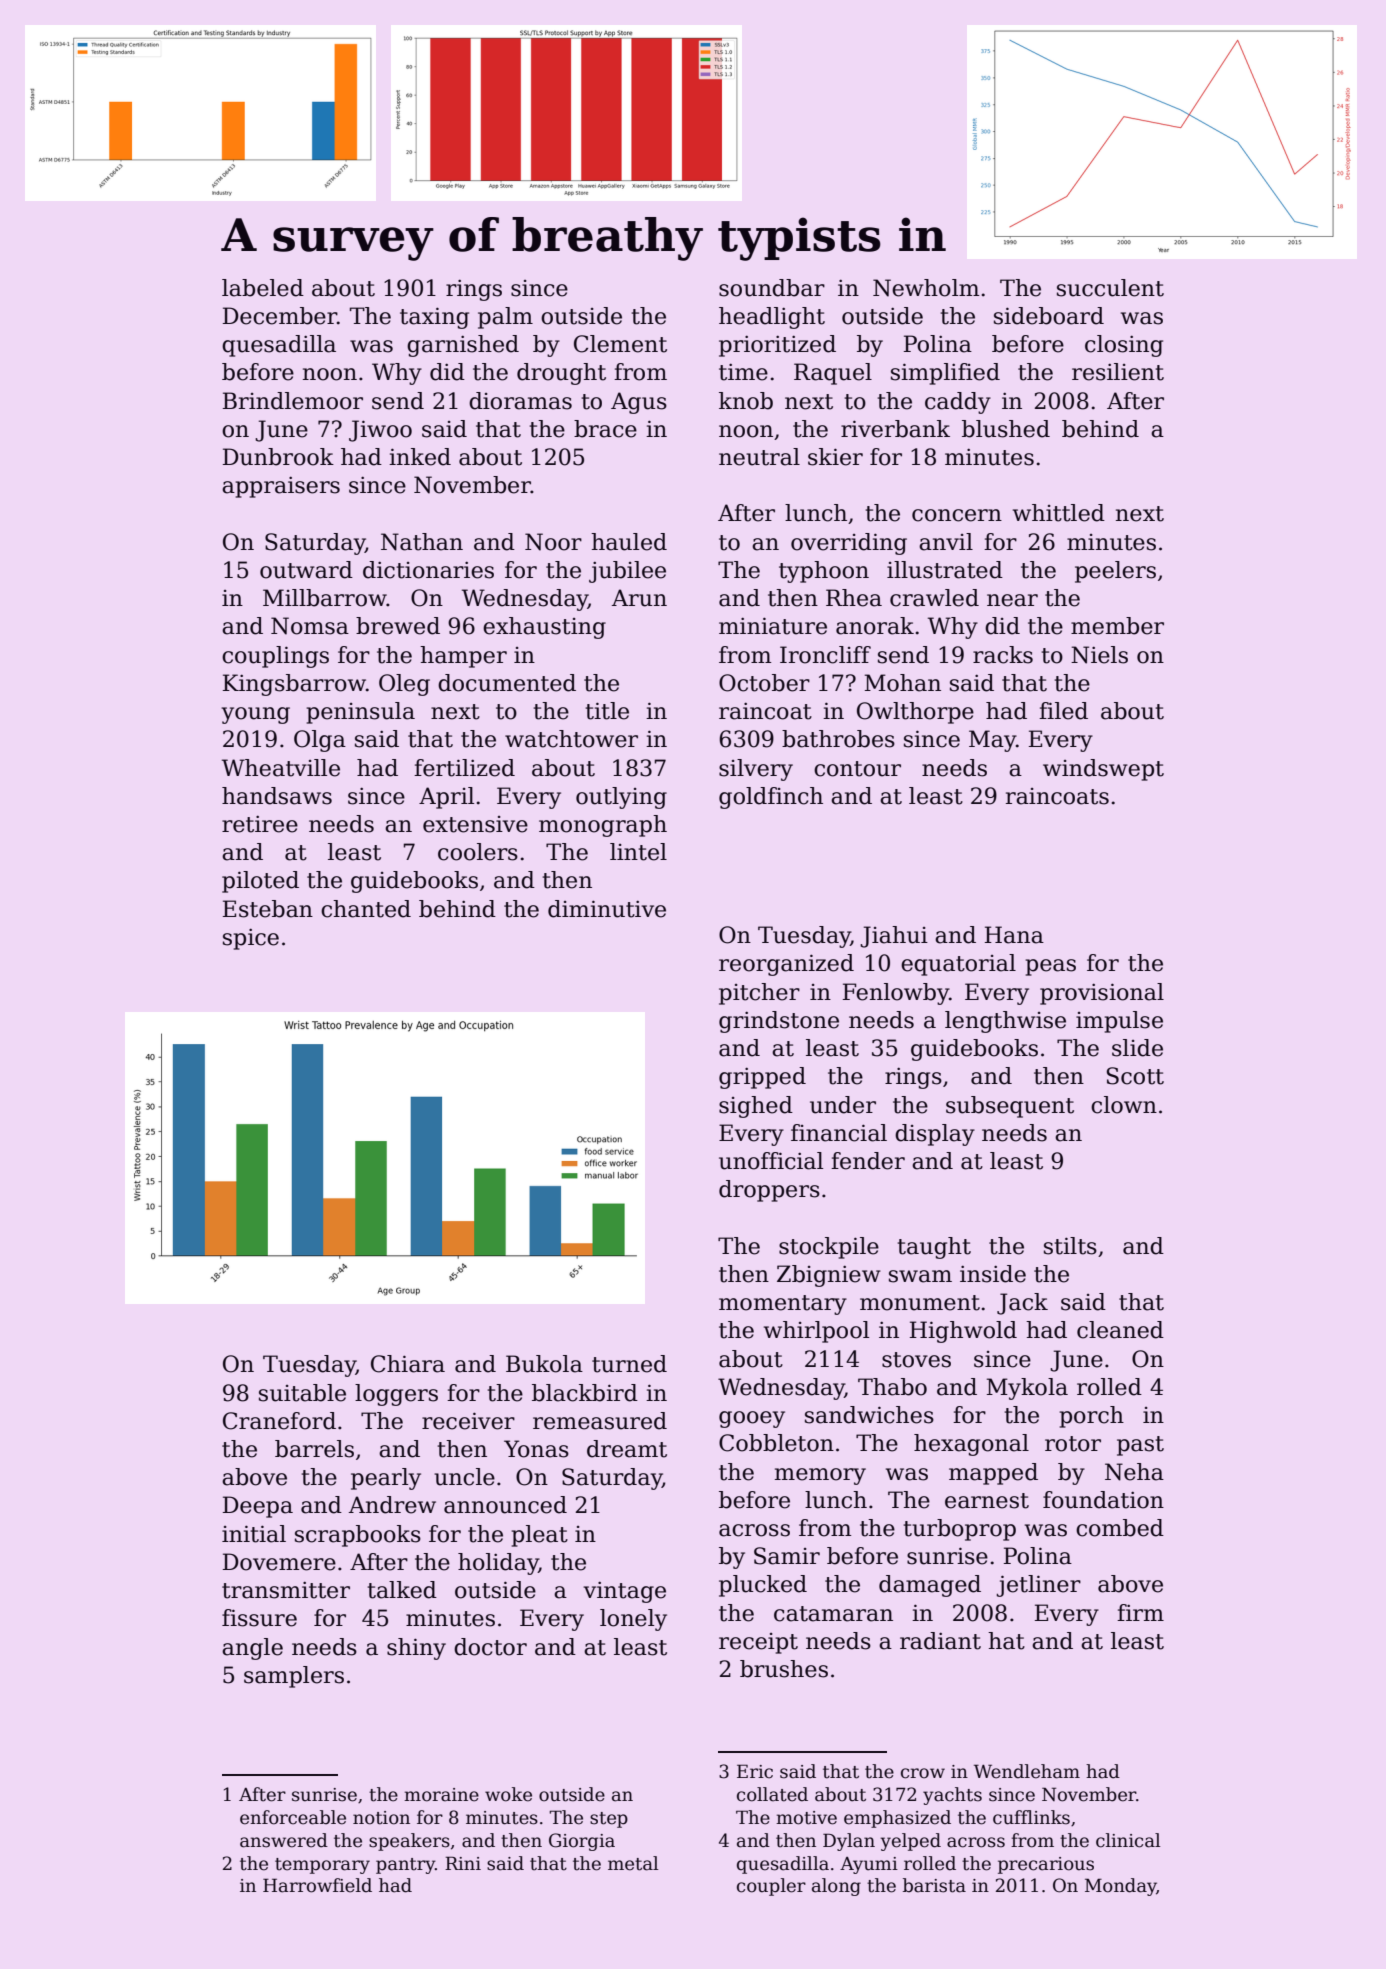 The image size is (1386, 1969). I want to click on taxing, so click(434, 318).
